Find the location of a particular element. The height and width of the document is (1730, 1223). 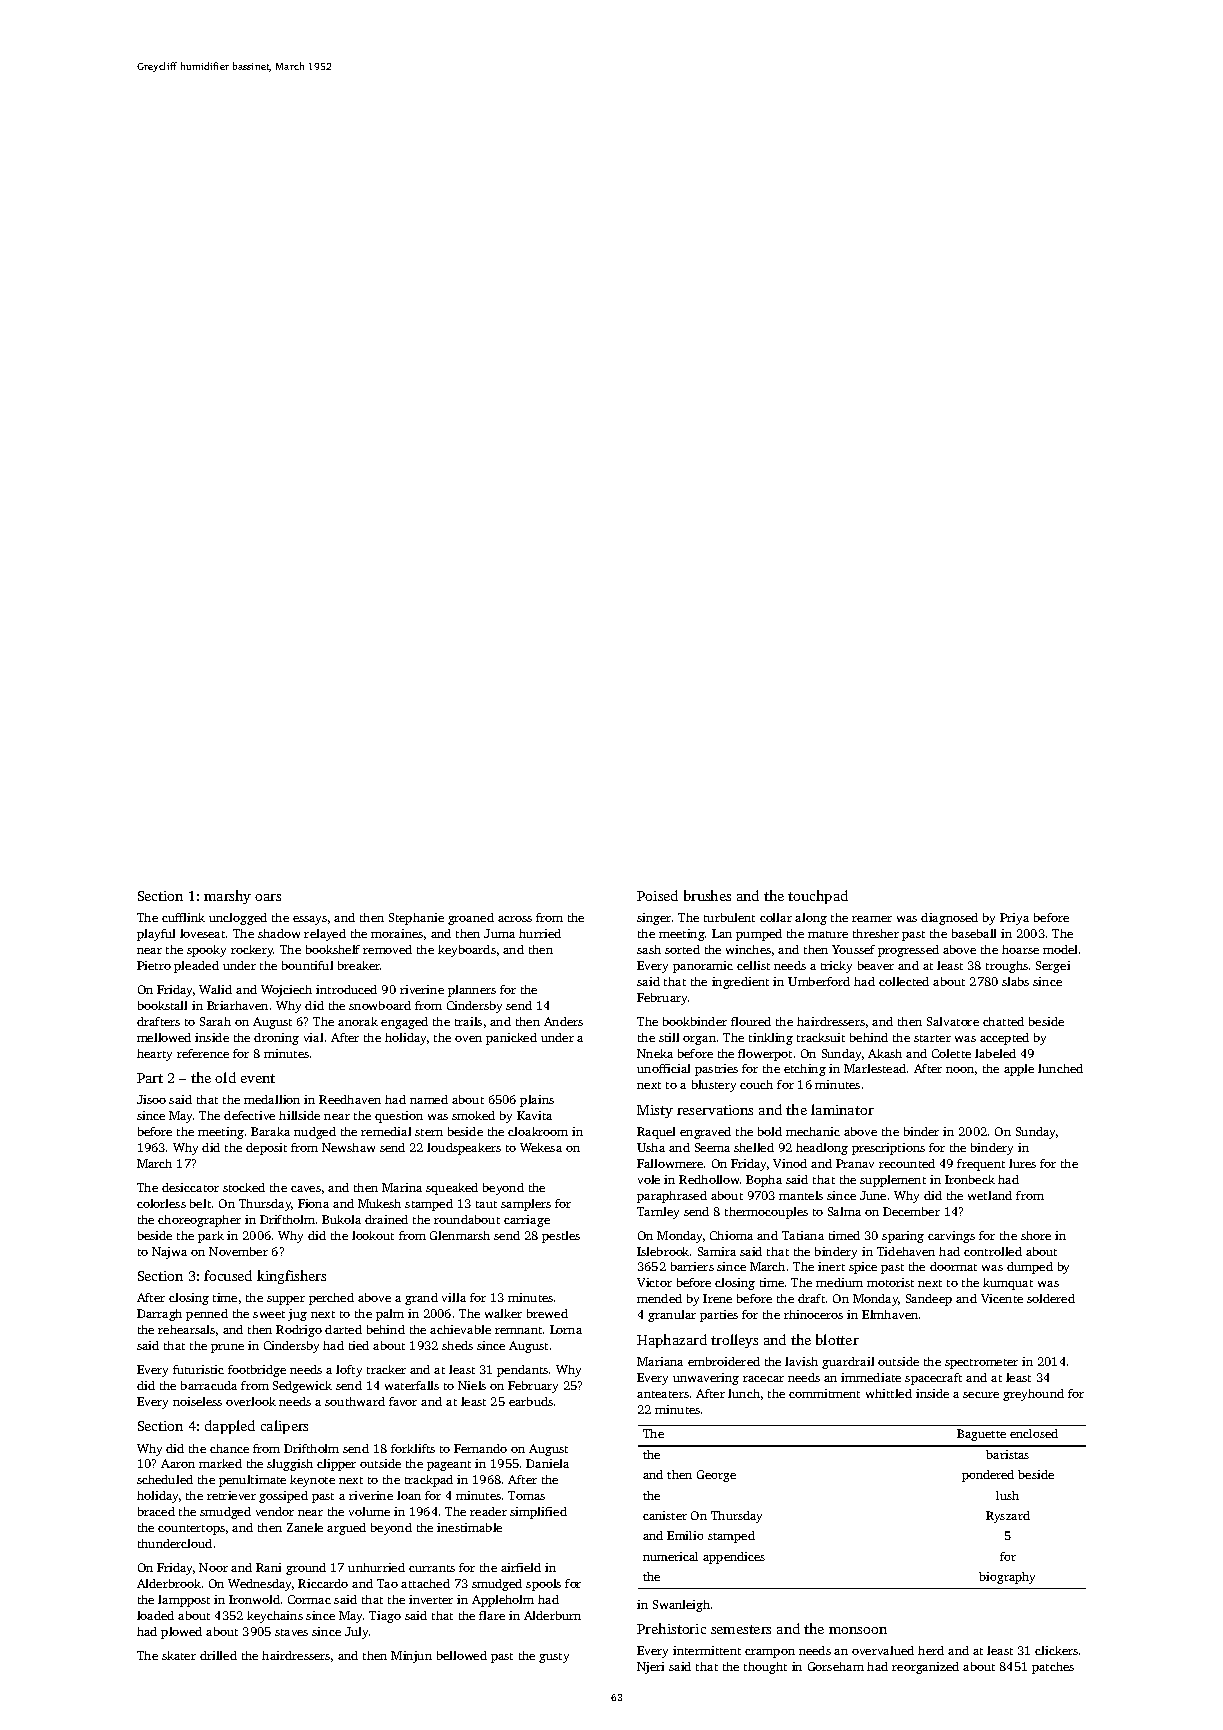

doormat is located at coordinates (953, 1266).
